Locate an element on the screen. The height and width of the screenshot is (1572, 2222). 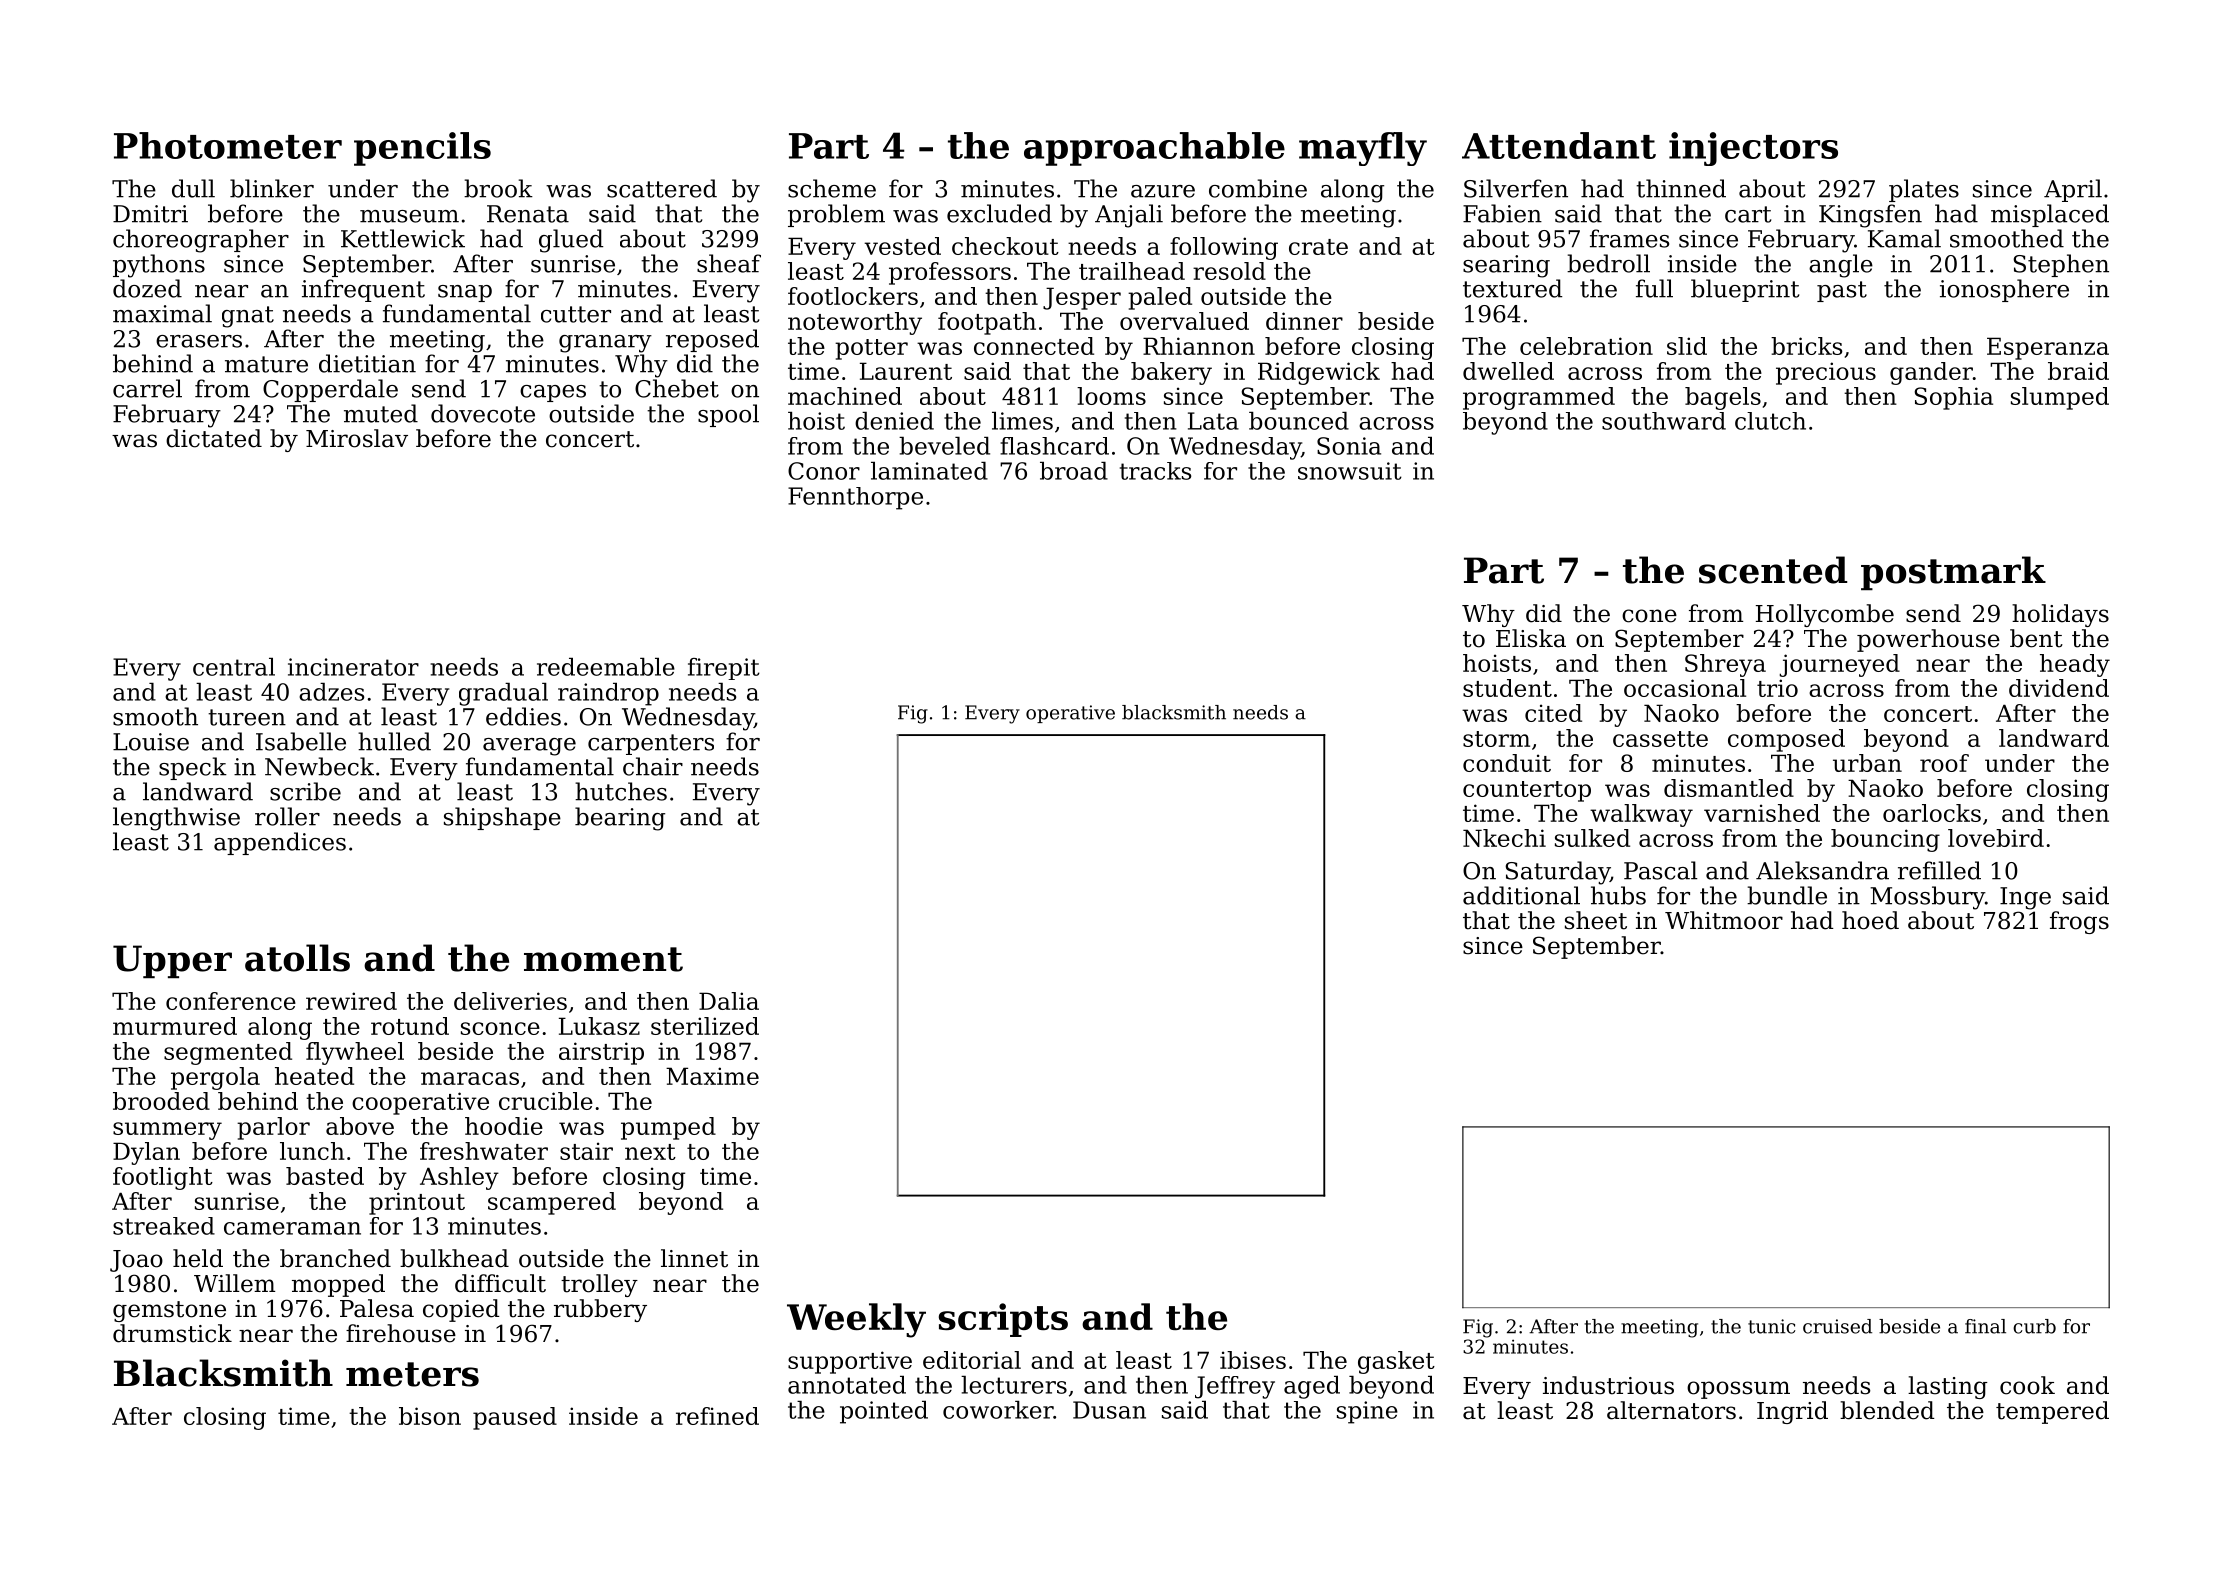
cone is located at coordinates (1649, 616).
